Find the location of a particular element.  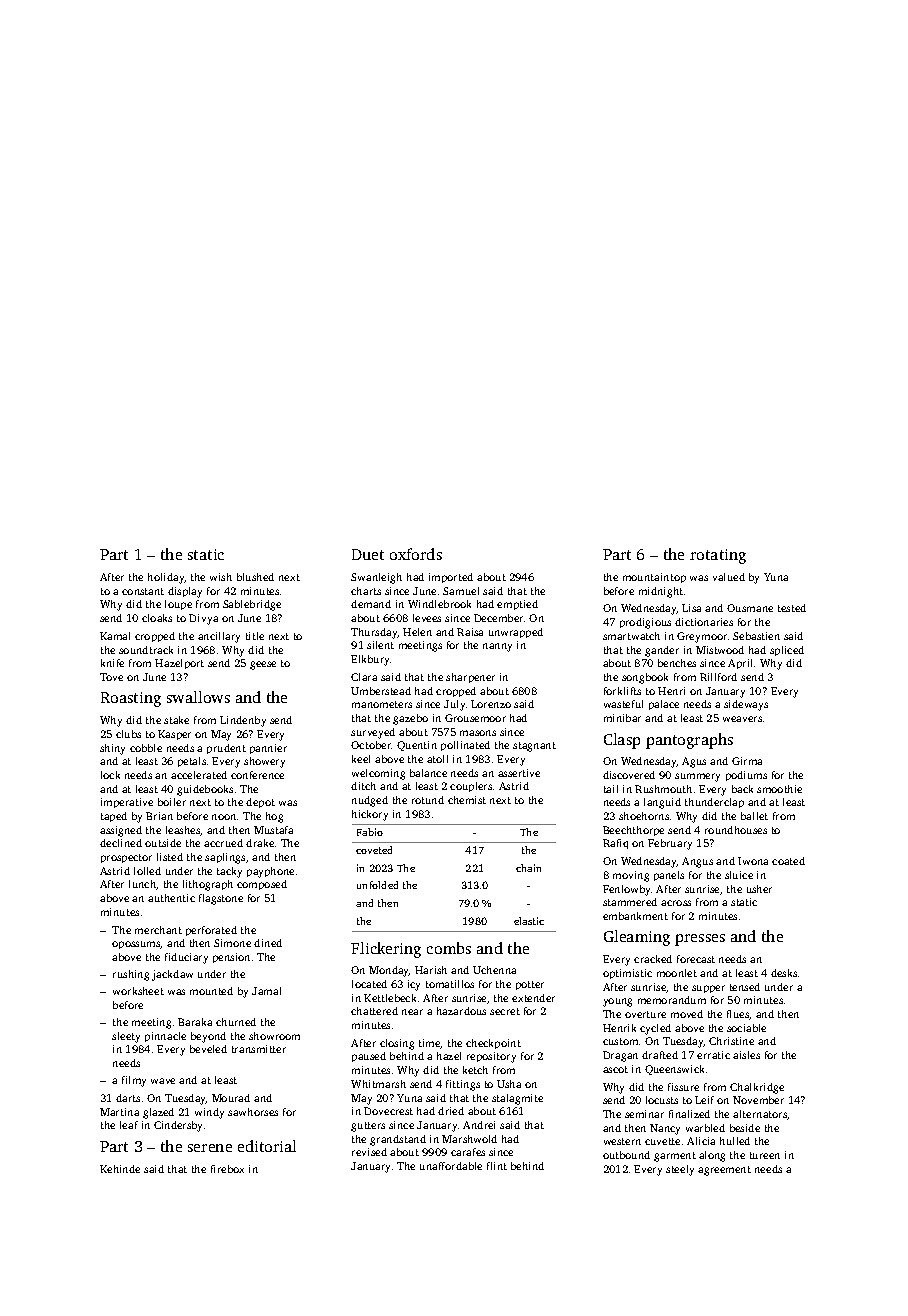

sawhorses is located at coordinates (253, 1112).
